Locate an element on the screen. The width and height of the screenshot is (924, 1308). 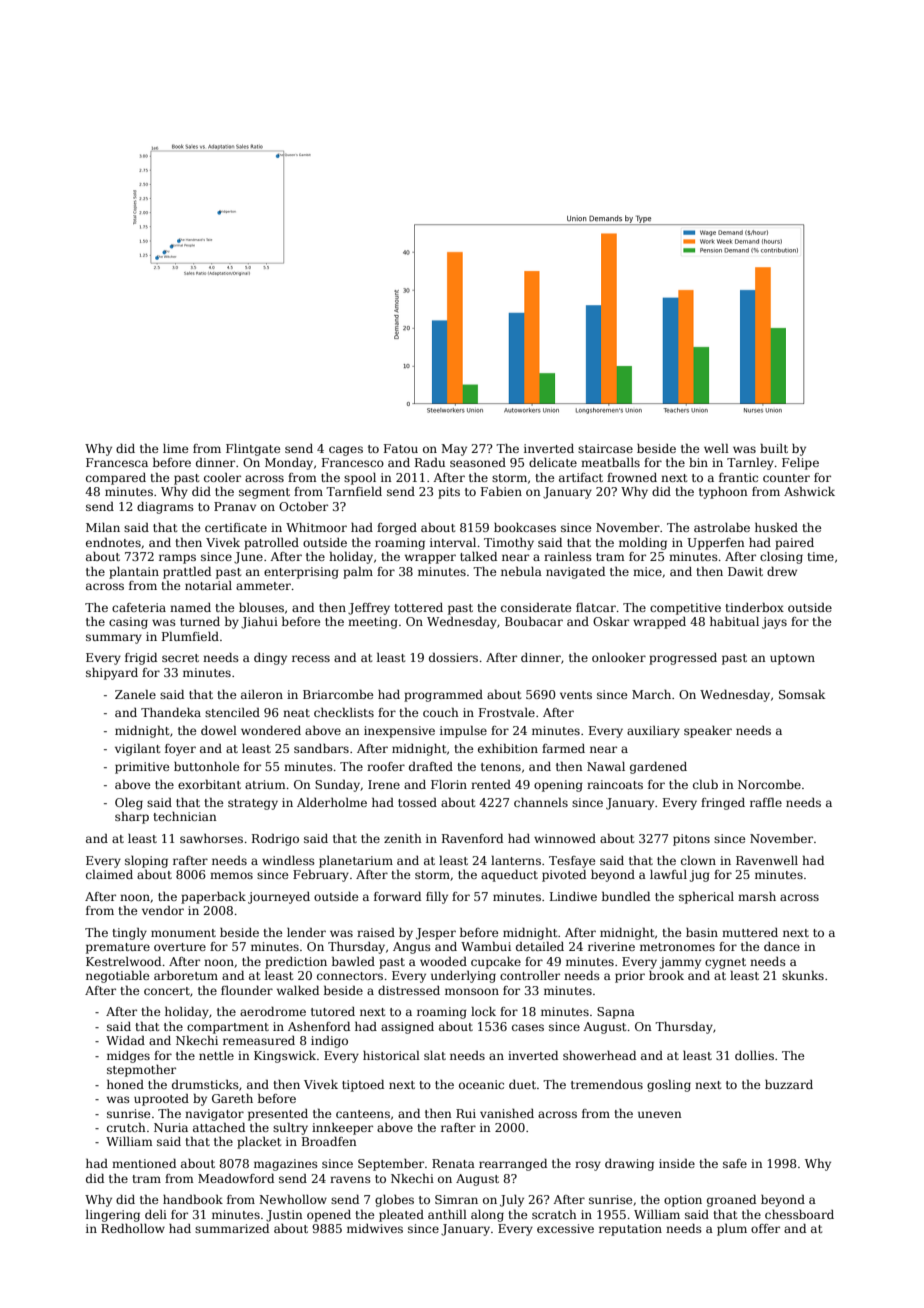
placket is located at coordinates (259, 1143).
